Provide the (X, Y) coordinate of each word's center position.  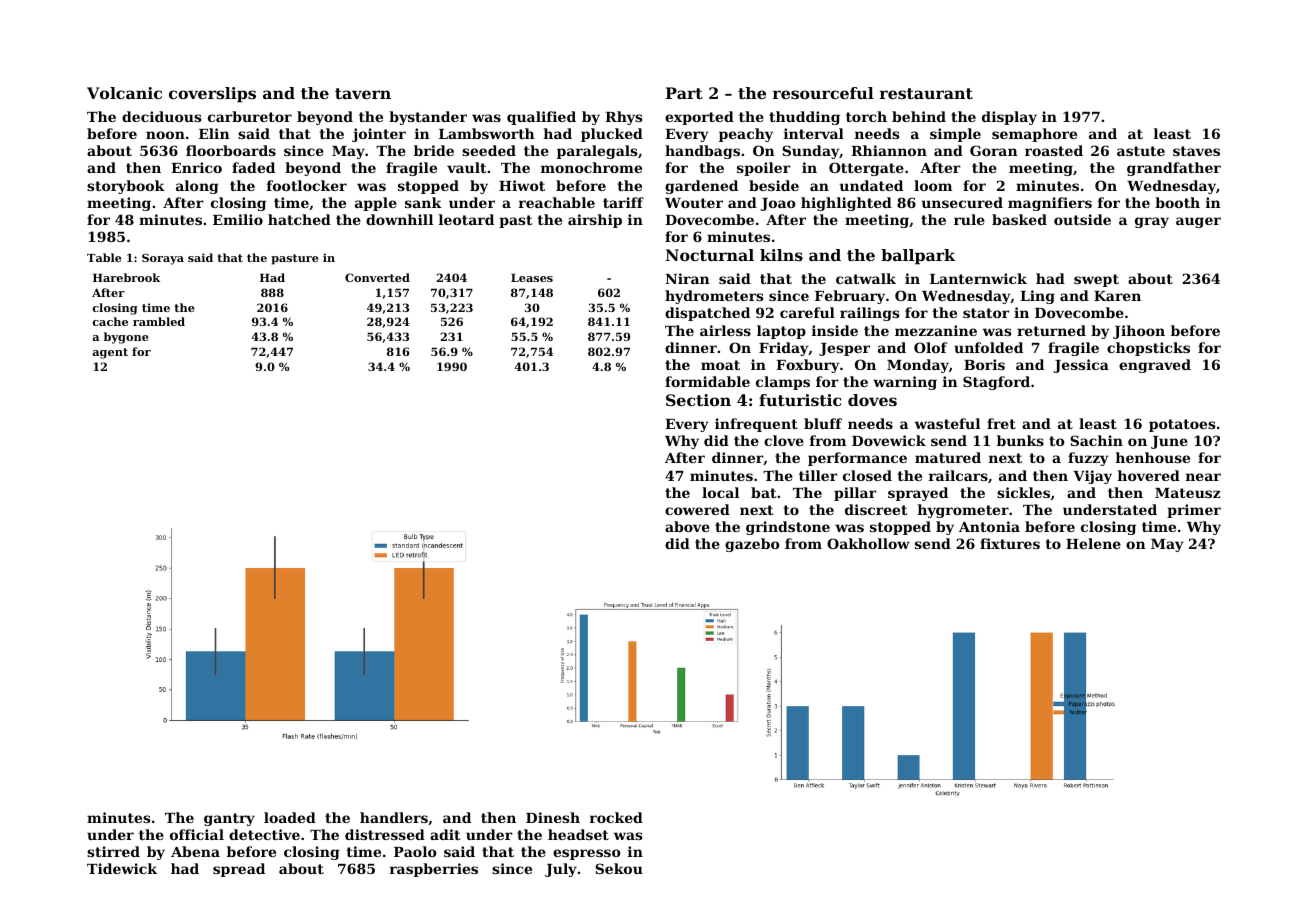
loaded (290, 817)
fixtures (1010, 543)
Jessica (1081, 366)
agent (110, 353)
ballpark (918, 257)
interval (814, 133)
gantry (229, 819)
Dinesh (553, 817)
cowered (697, 509)
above (687, 526)
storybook (126, 187)
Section (698, 400)
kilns (781, 255)
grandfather (1174, 169)
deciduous (161, 116)
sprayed (918, 494)
